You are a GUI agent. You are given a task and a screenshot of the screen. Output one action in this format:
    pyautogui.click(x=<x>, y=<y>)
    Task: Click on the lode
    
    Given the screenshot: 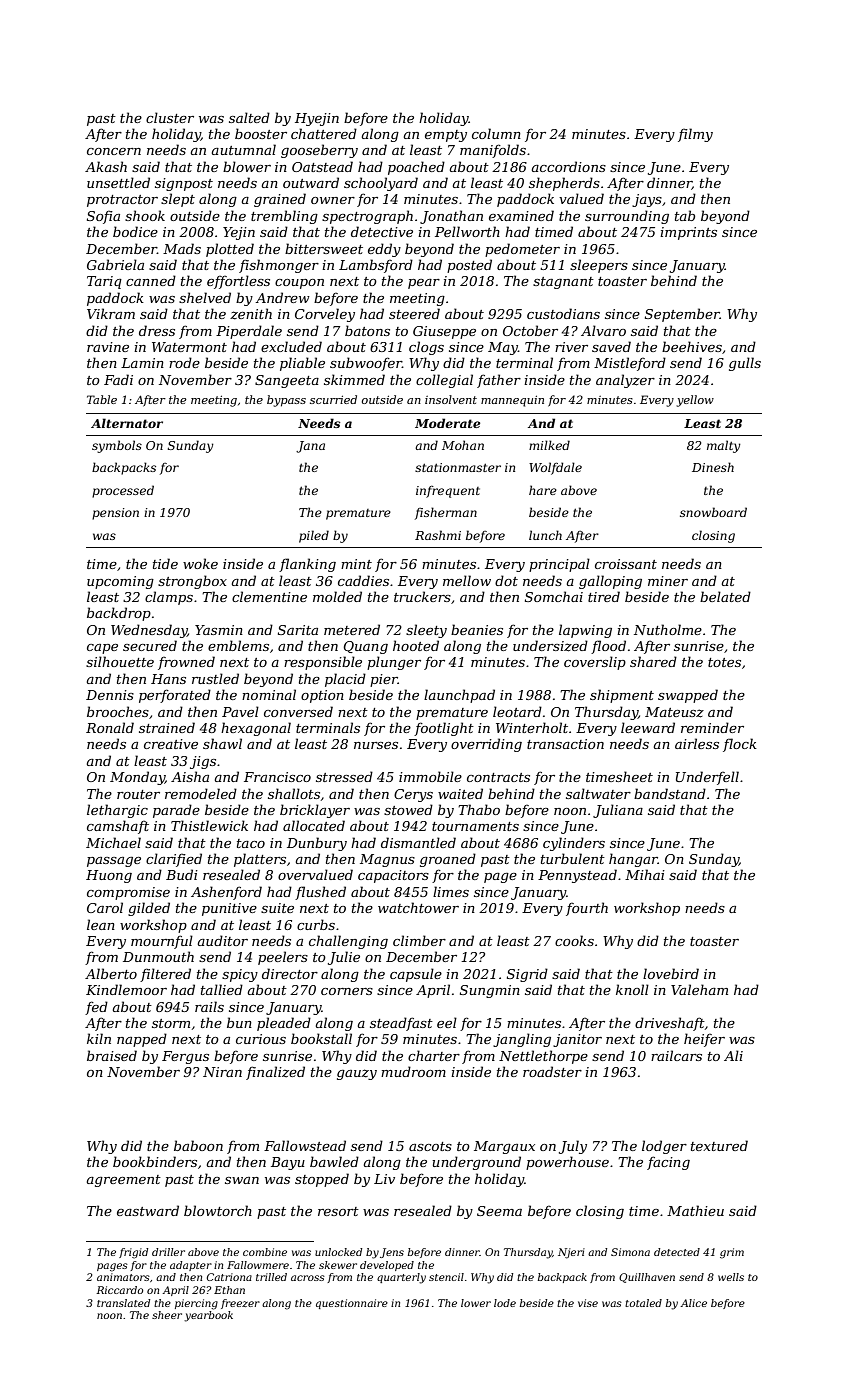 What is the action you would take?
    pyautogui.click(x=505, y=1303)
